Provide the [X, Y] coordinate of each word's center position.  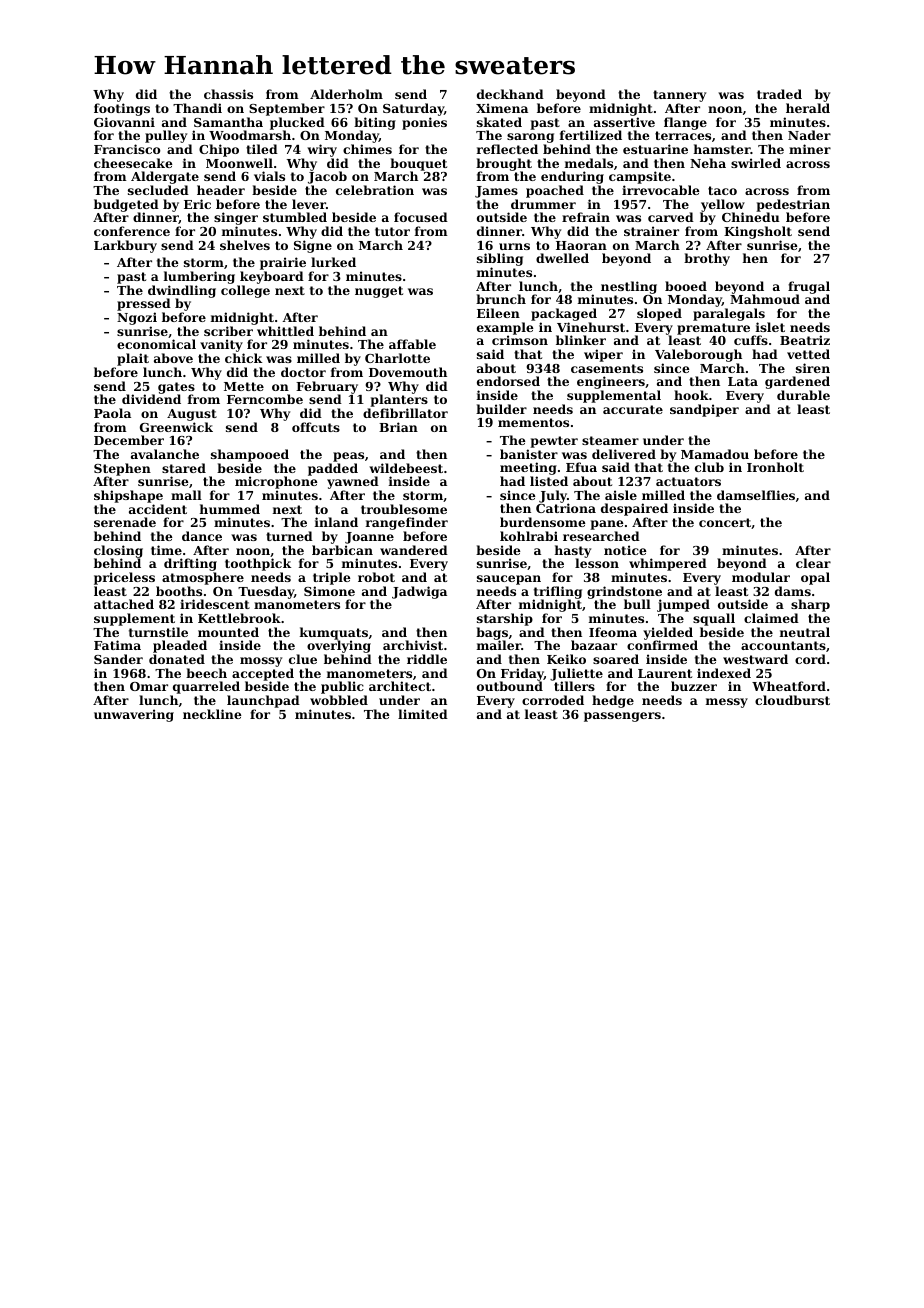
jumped [683, 605]
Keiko [566, 659]
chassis [228, 94]
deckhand [510, 94]
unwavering [134, 715]
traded [779, 94]
